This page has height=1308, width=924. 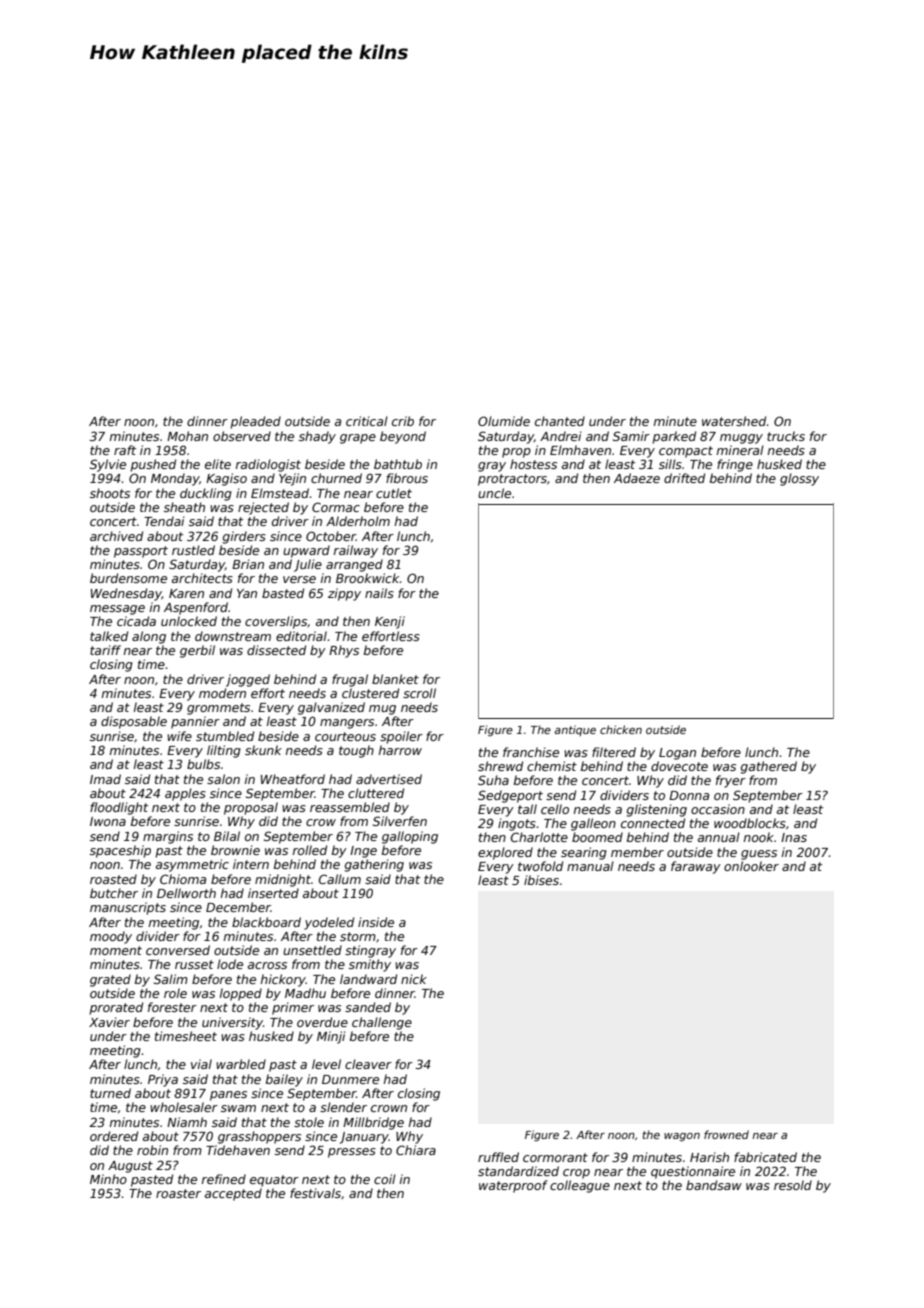 I want to click on storm, so click(x=358, y=936).
